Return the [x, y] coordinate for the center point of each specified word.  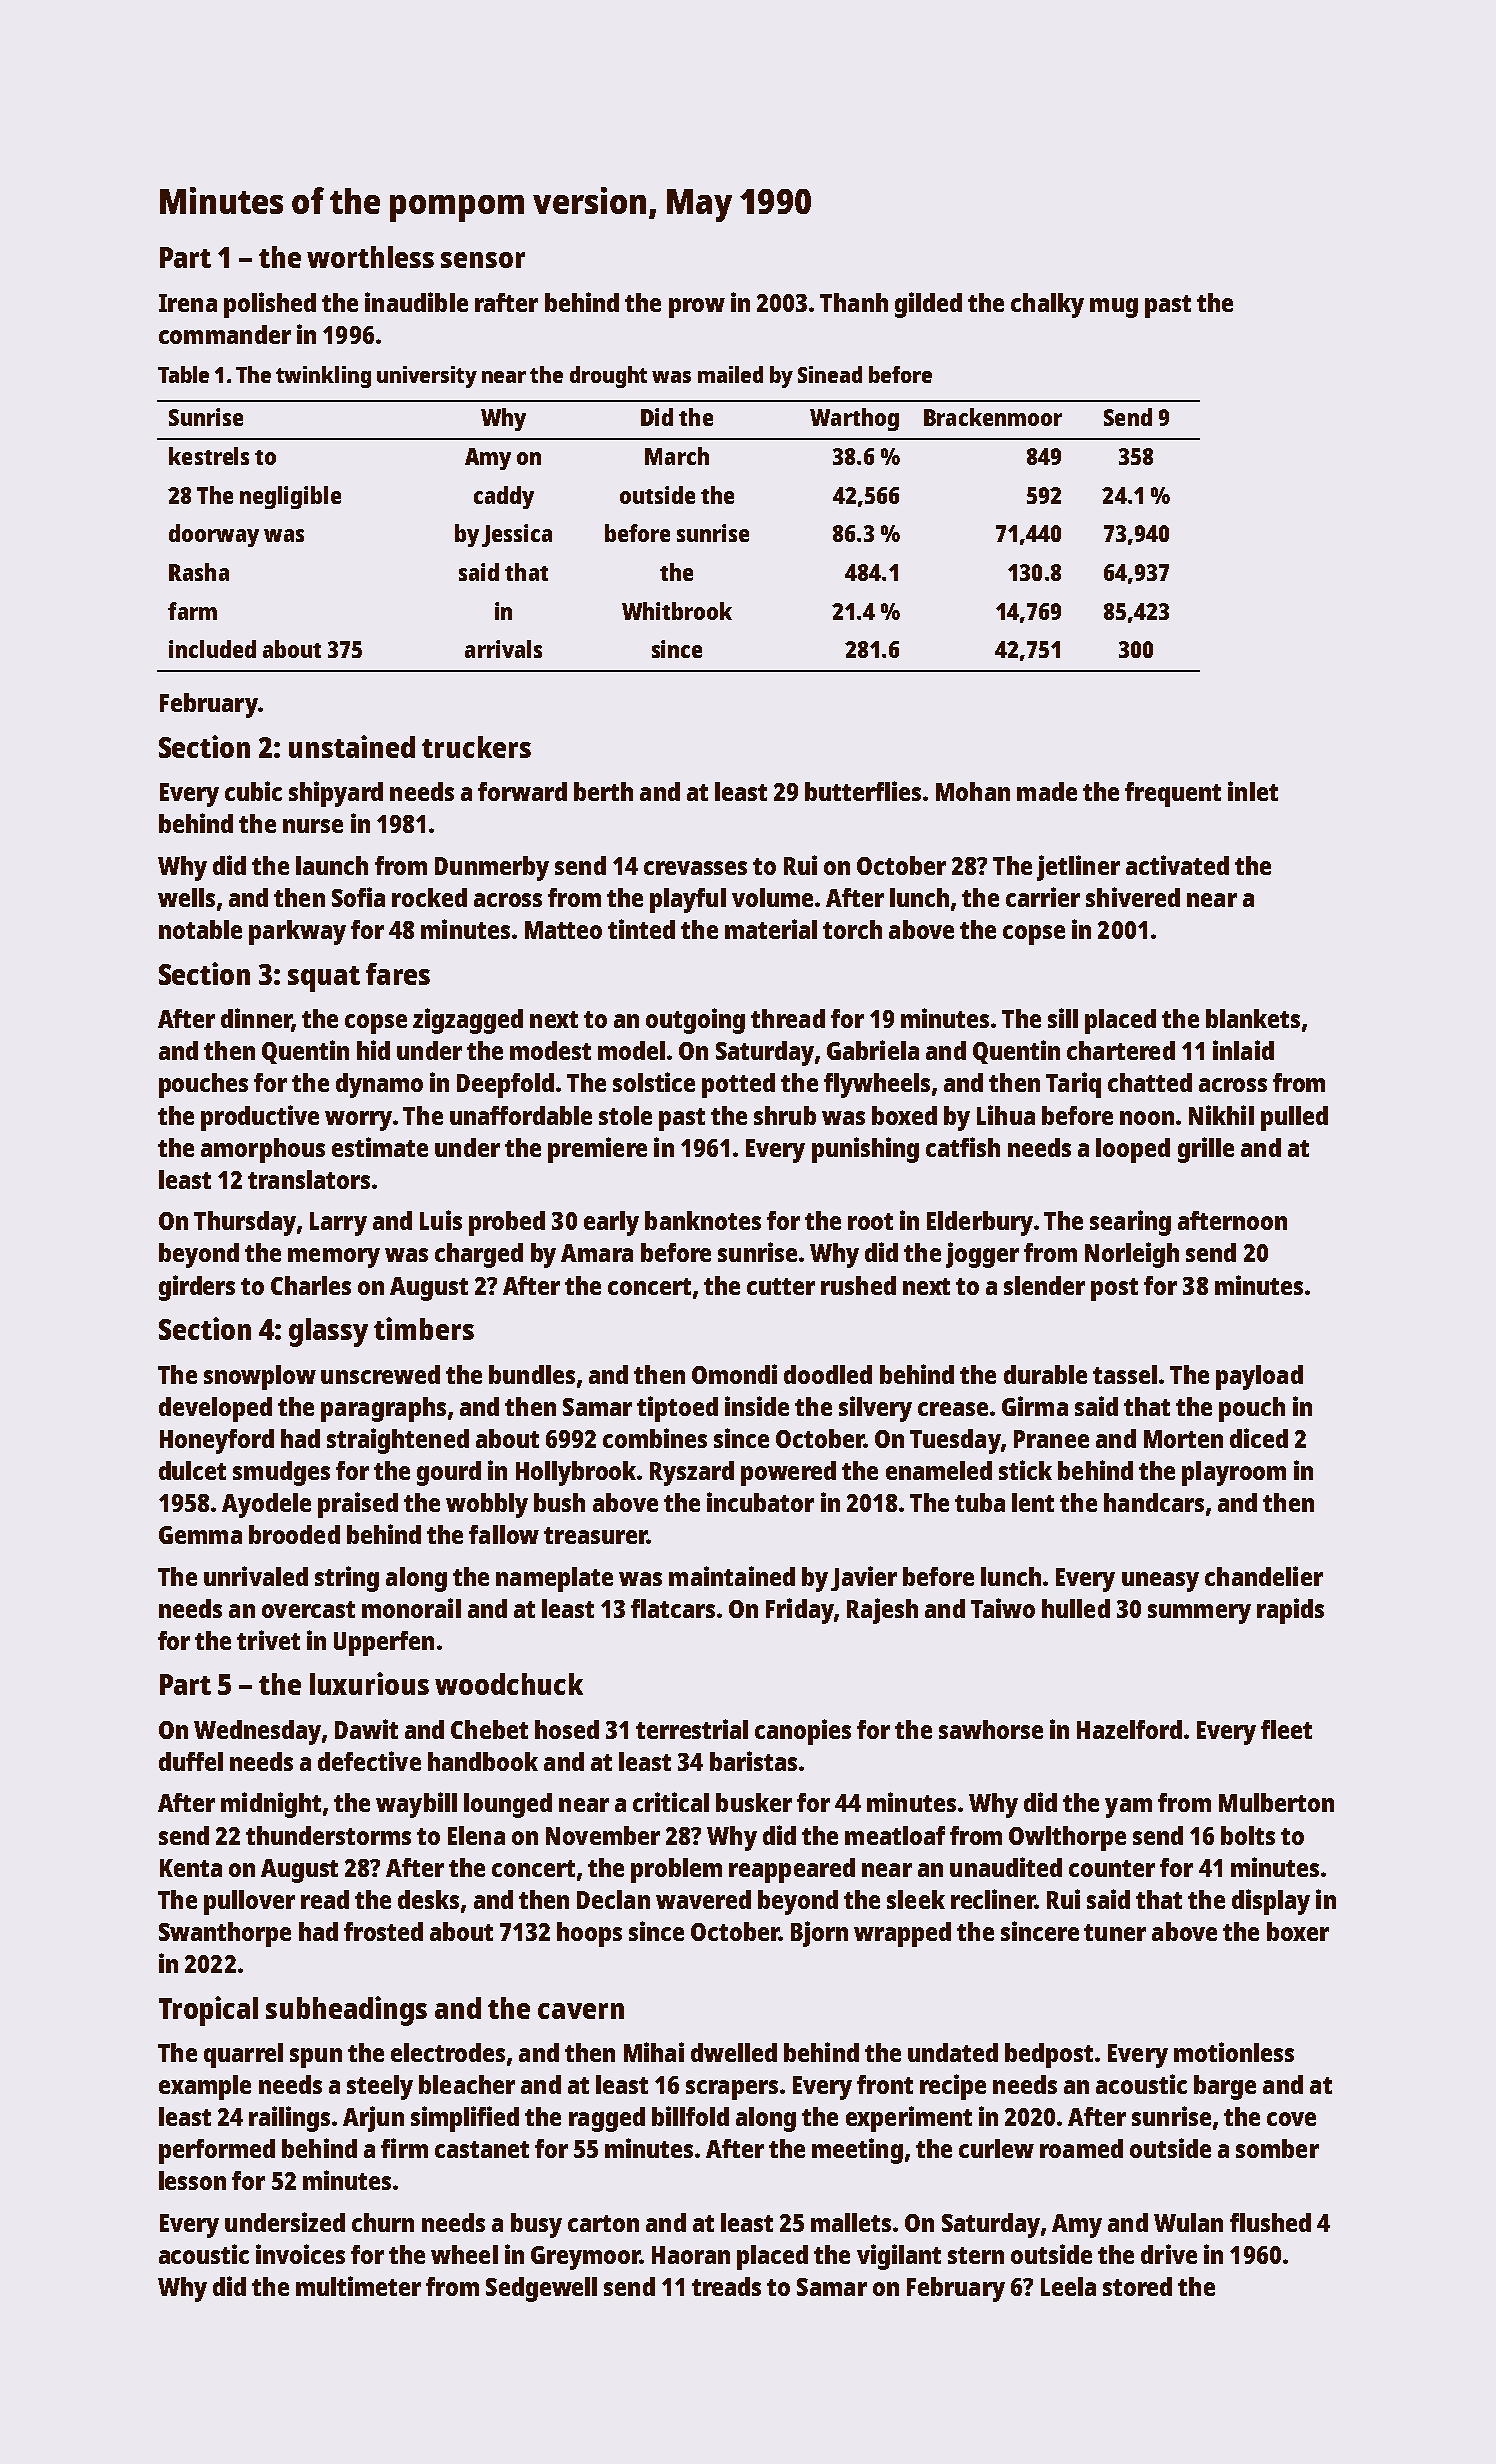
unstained [352, 746]
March [677, 456]
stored [1137, 2286]
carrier [1043, 897]
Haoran [691, 2255]
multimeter [358, 2286]
